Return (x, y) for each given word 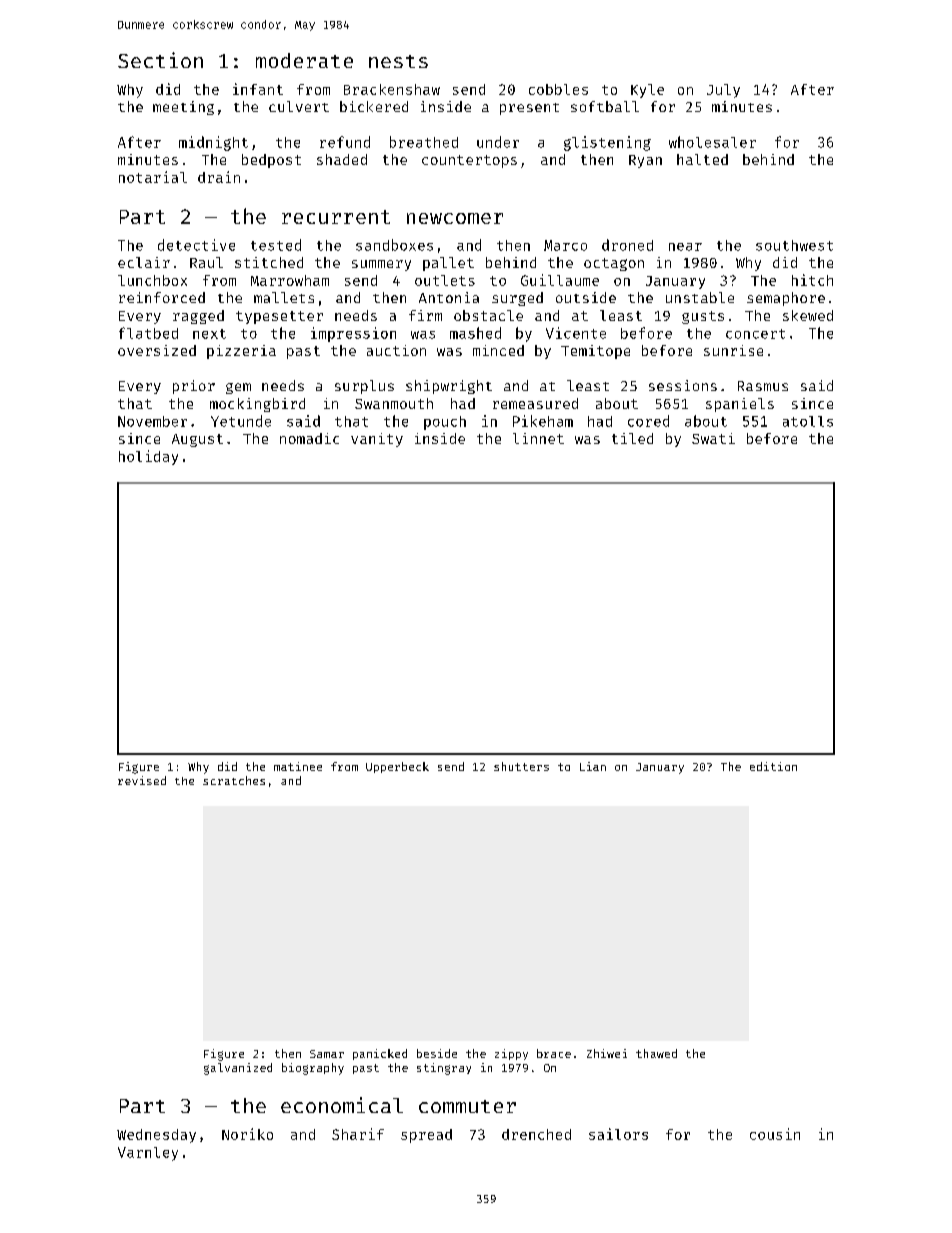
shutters (521, 766)
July (723, 91)
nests (398, 61)
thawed (656, 1053)
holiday (148, 457)
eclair (144, 262)
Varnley (148, 1154)
